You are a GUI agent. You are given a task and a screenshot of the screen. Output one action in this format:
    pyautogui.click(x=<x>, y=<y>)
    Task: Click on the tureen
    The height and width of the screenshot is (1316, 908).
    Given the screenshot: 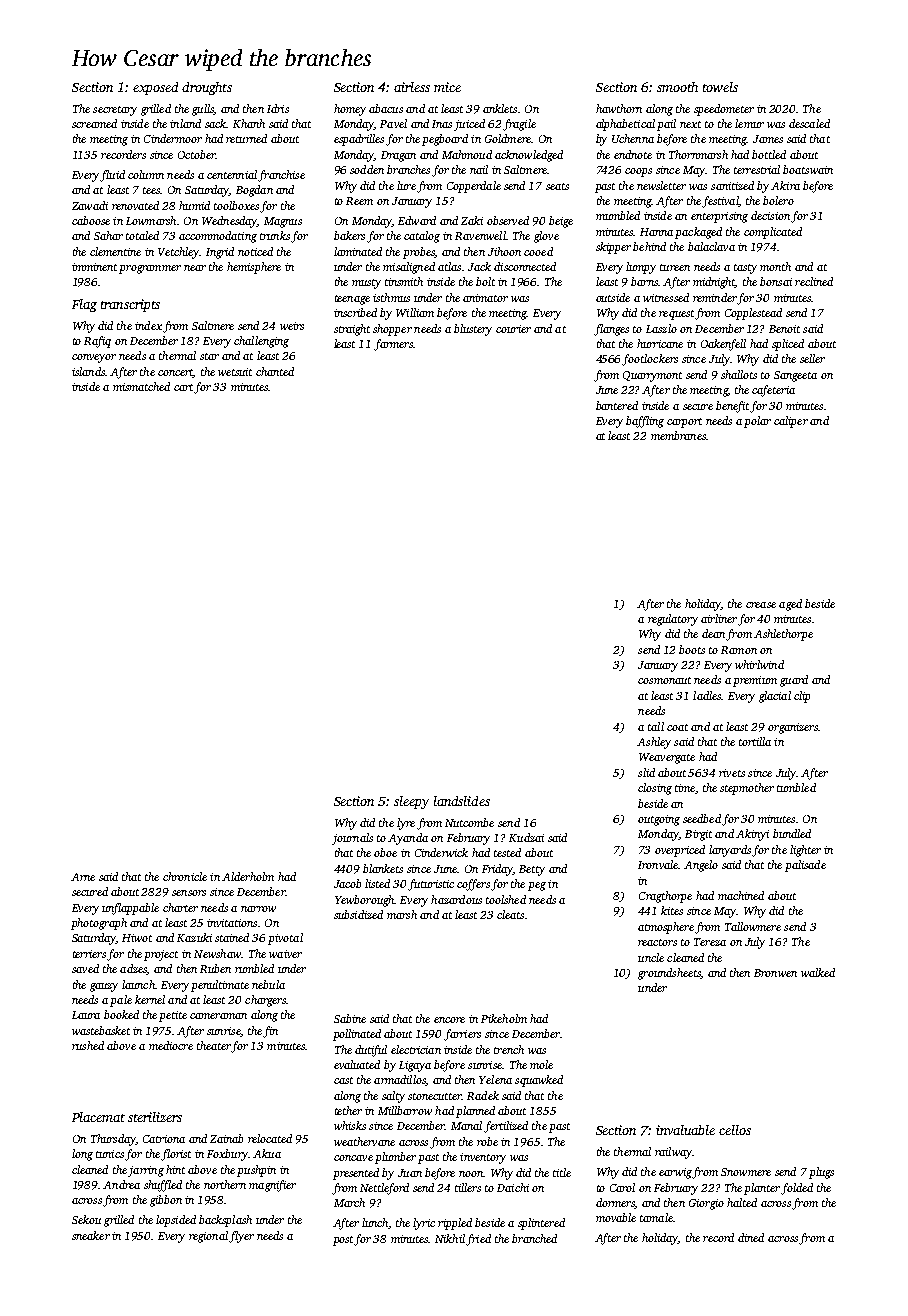 What is the action you would take?
    pyautogui.click(x=675, y=267)
